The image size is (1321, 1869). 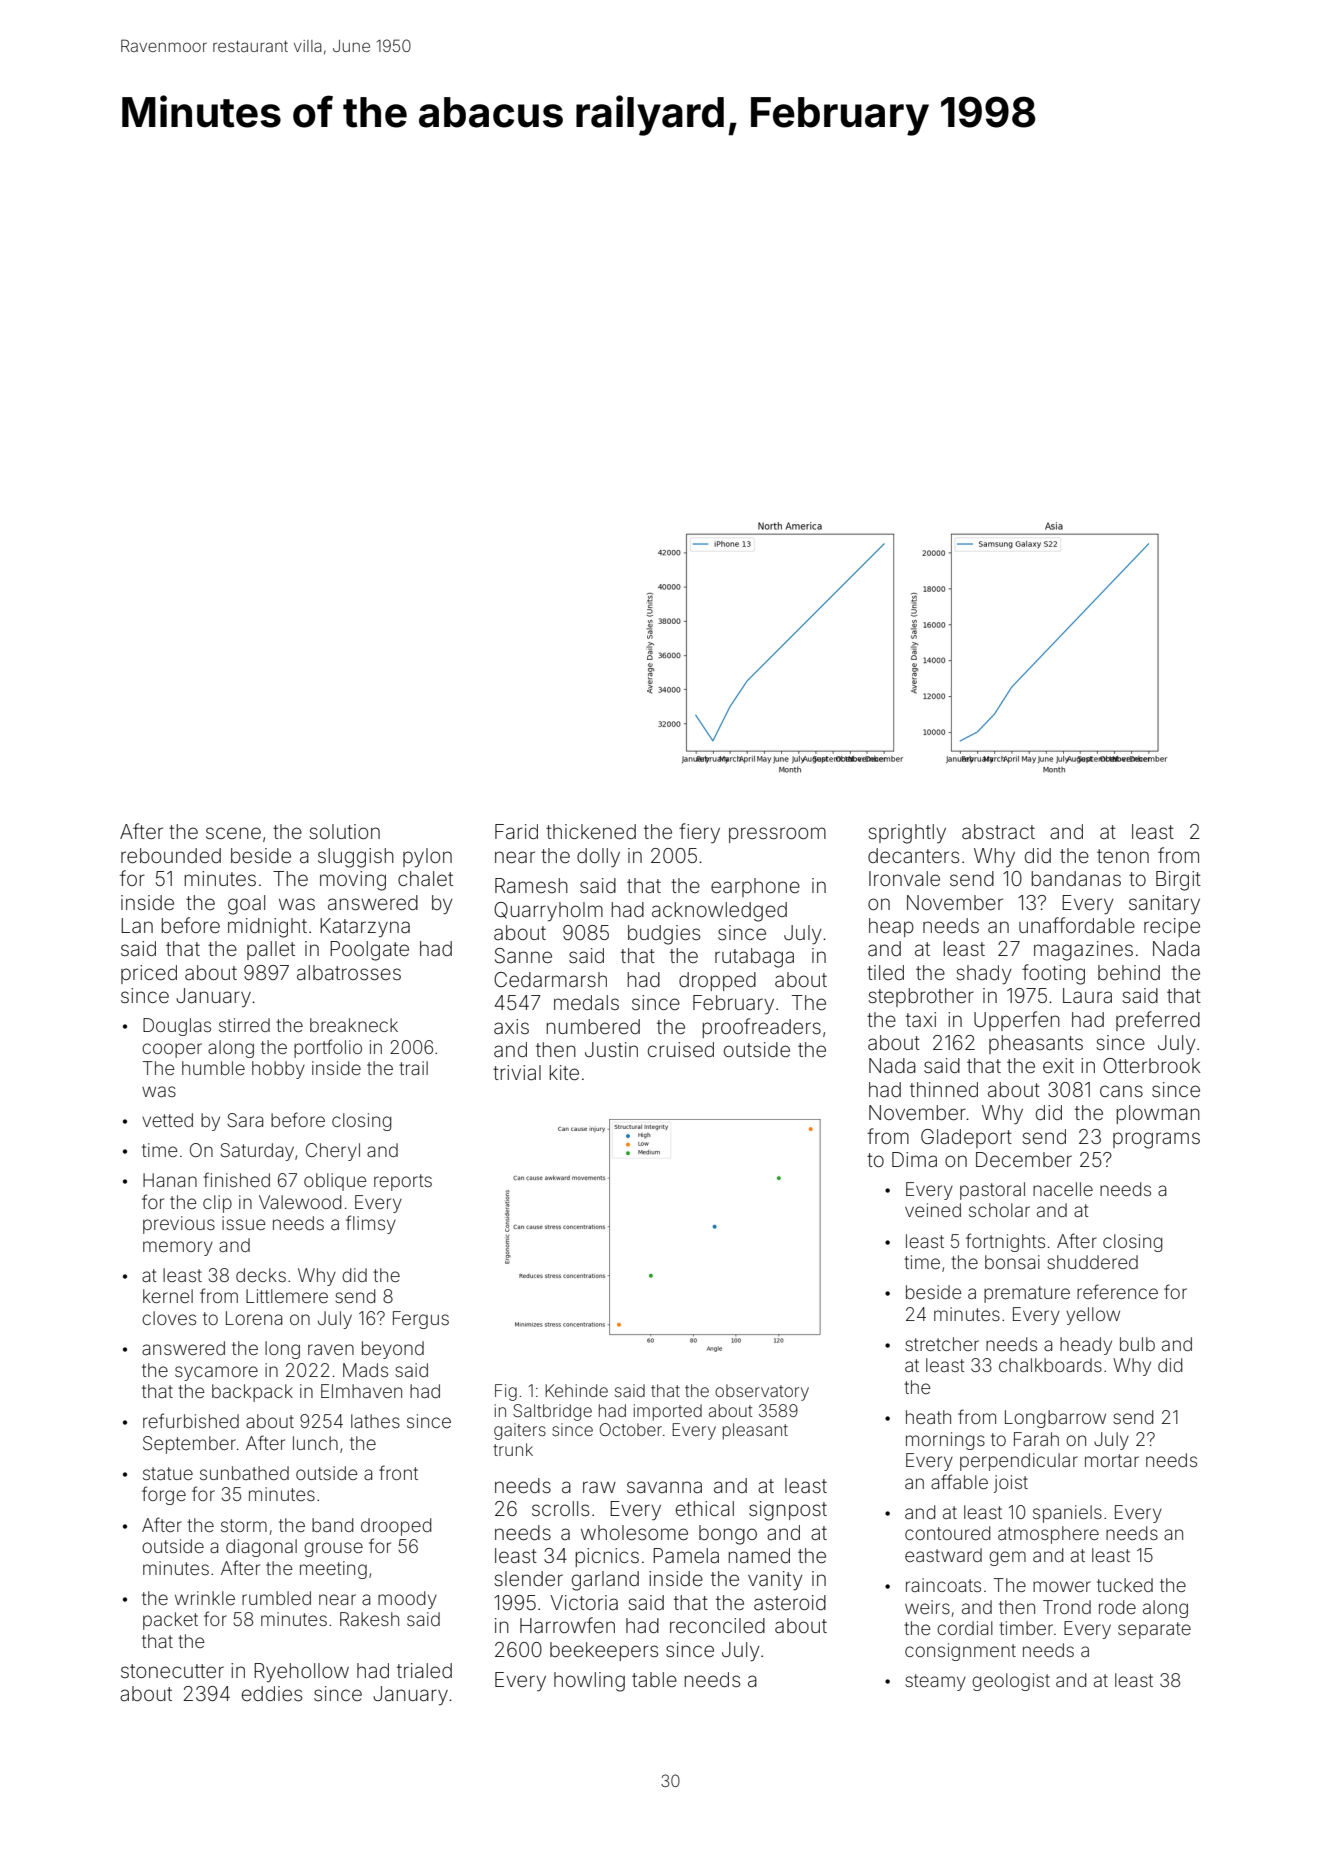 I want to click on fiery, so click(x=699, y=833).
